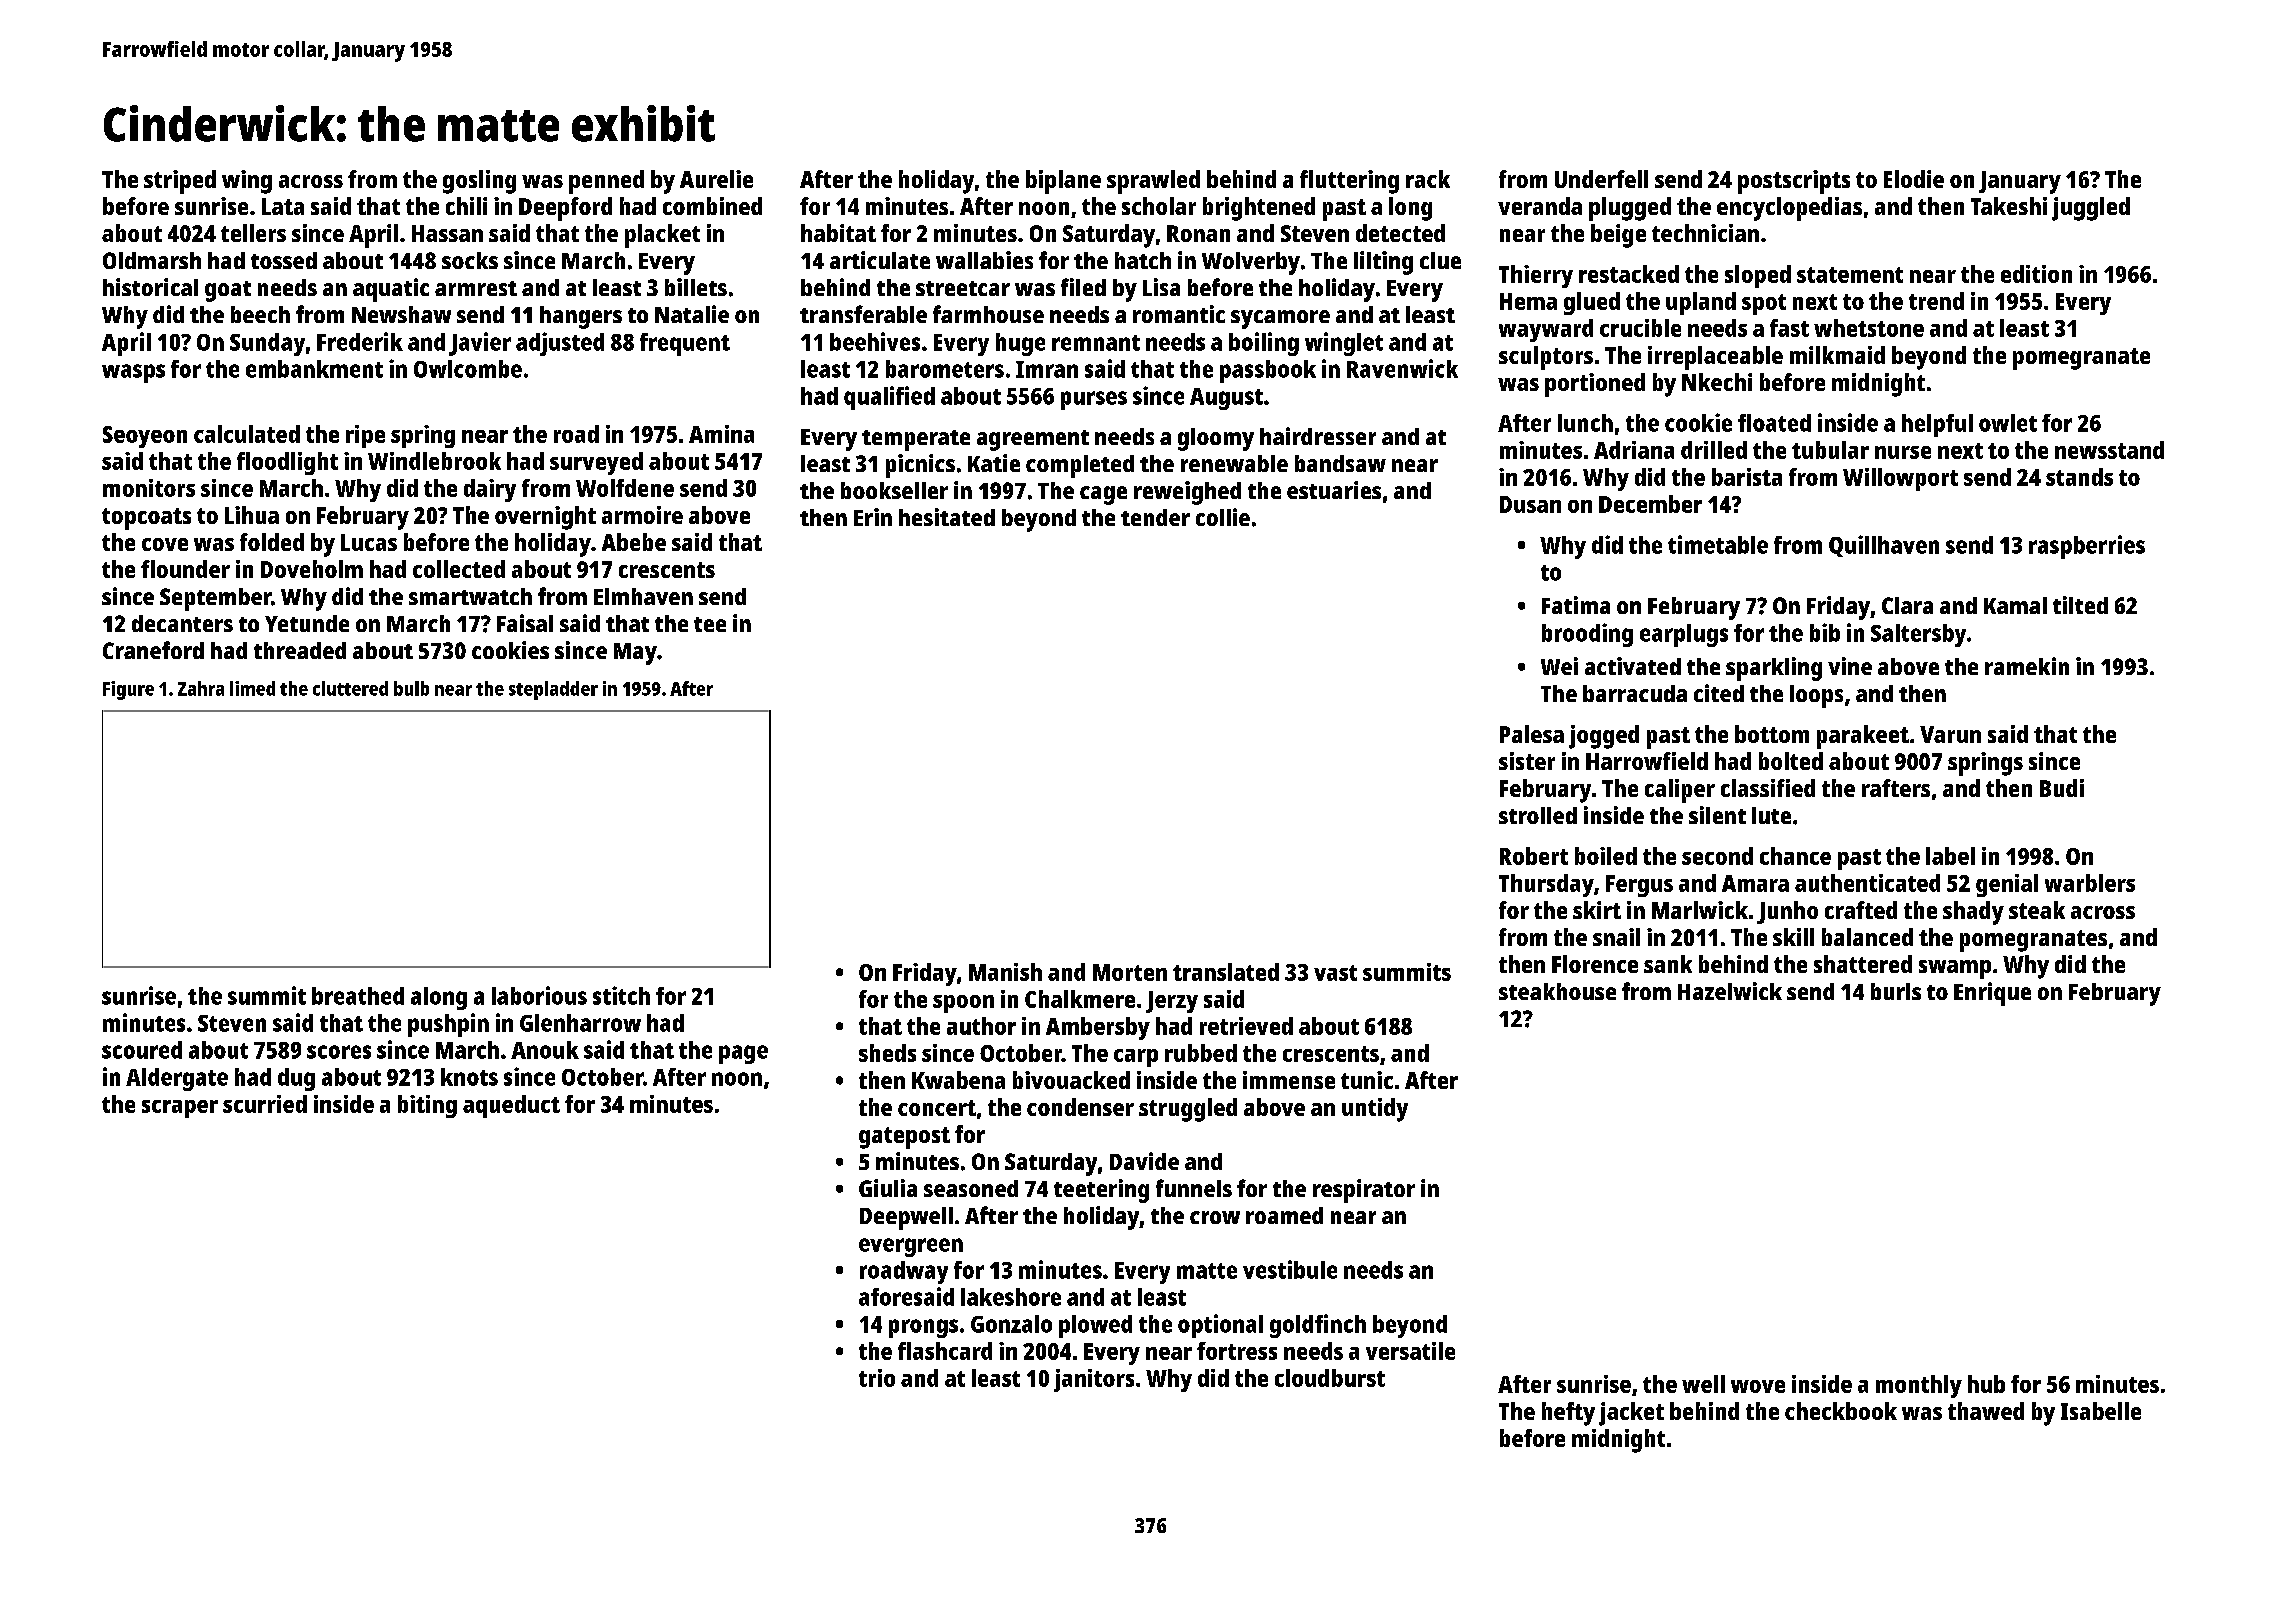 The width and height of the screenshot is (2269, 1604). What do you see at coordinates (1794, 182) in the screenshot?
I see `postscripts` at bounding box center [1794, 182].
